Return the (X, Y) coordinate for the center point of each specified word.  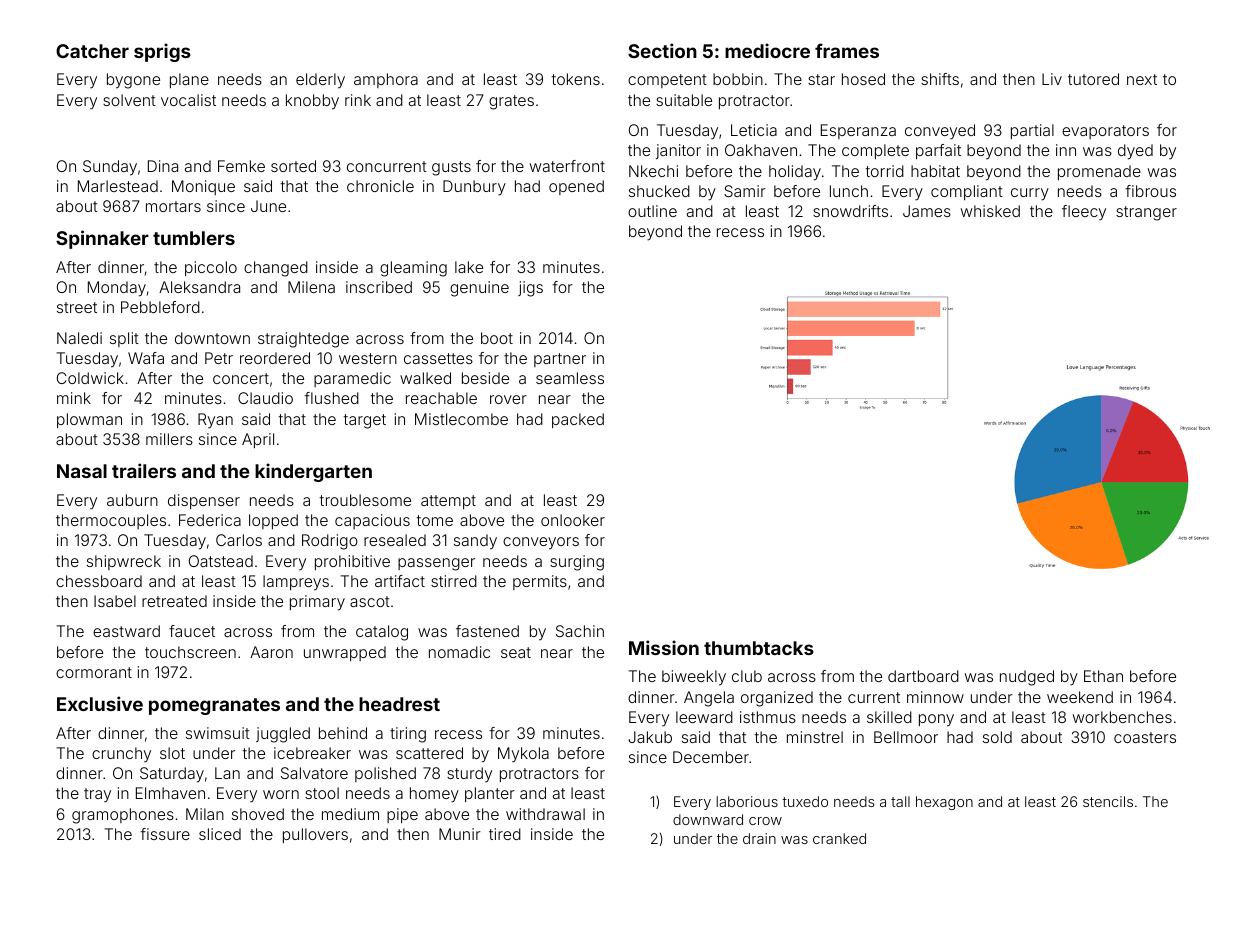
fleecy (1084, 213)
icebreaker (312, 753)
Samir (745, 191)
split (124, 339)
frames (847, 50)
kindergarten (313, 472)
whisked (990, 211)
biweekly (694, 678)
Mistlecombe (461, 419)
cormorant (94, 672)
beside (485, 378)
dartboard (923, 676)
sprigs (162, 52)
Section (662, 50)
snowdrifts (850, 211)
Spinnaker (102, 239)
